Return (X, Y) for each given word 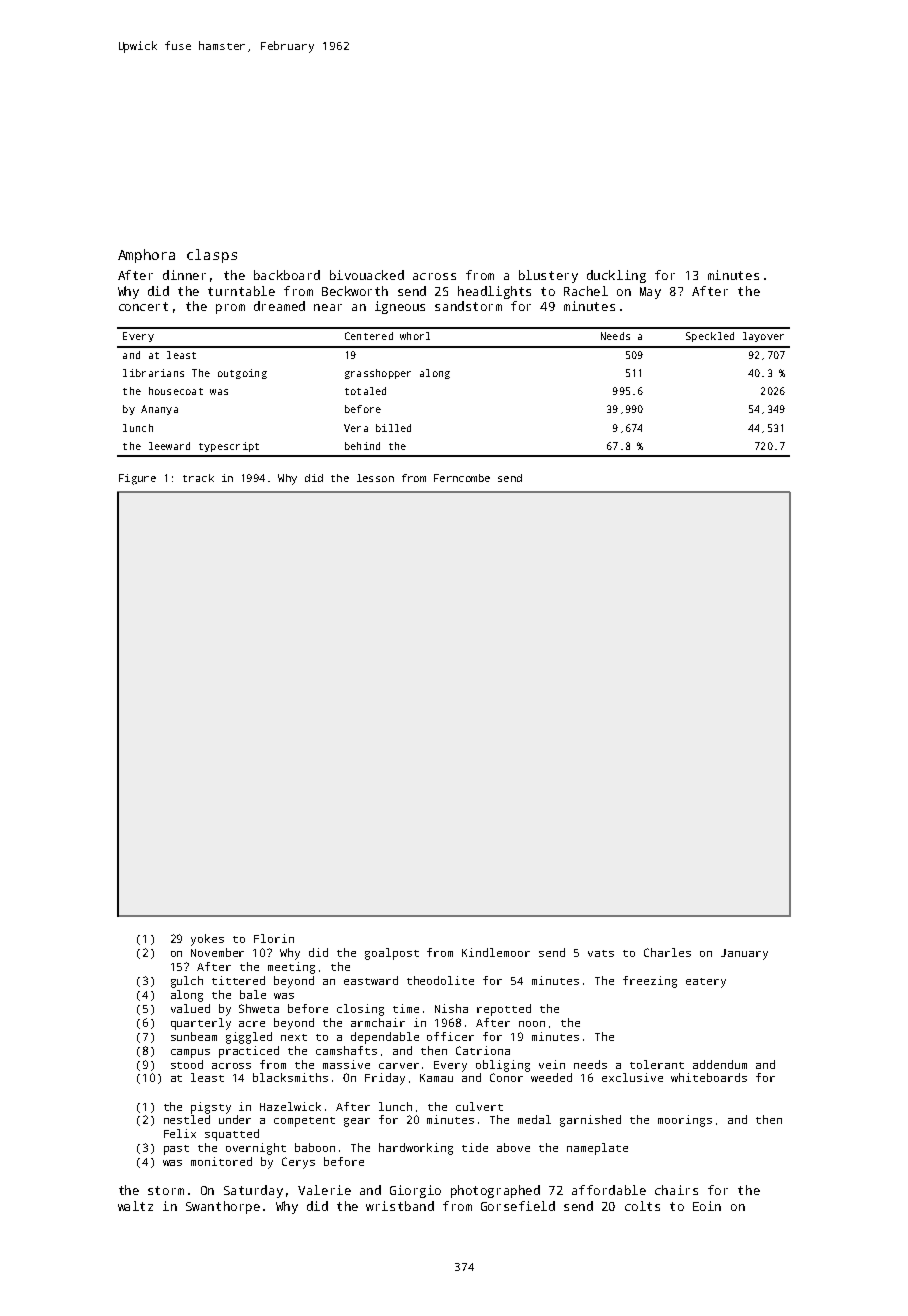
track (198, 478)
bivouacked (367, 275)
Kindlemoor (496, 952)
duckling (616, 276)
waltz (135, 1206)
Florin (274, 938)
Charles (667, 952)
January (744, 954)
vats (601, 953)
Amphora (146, 256)
